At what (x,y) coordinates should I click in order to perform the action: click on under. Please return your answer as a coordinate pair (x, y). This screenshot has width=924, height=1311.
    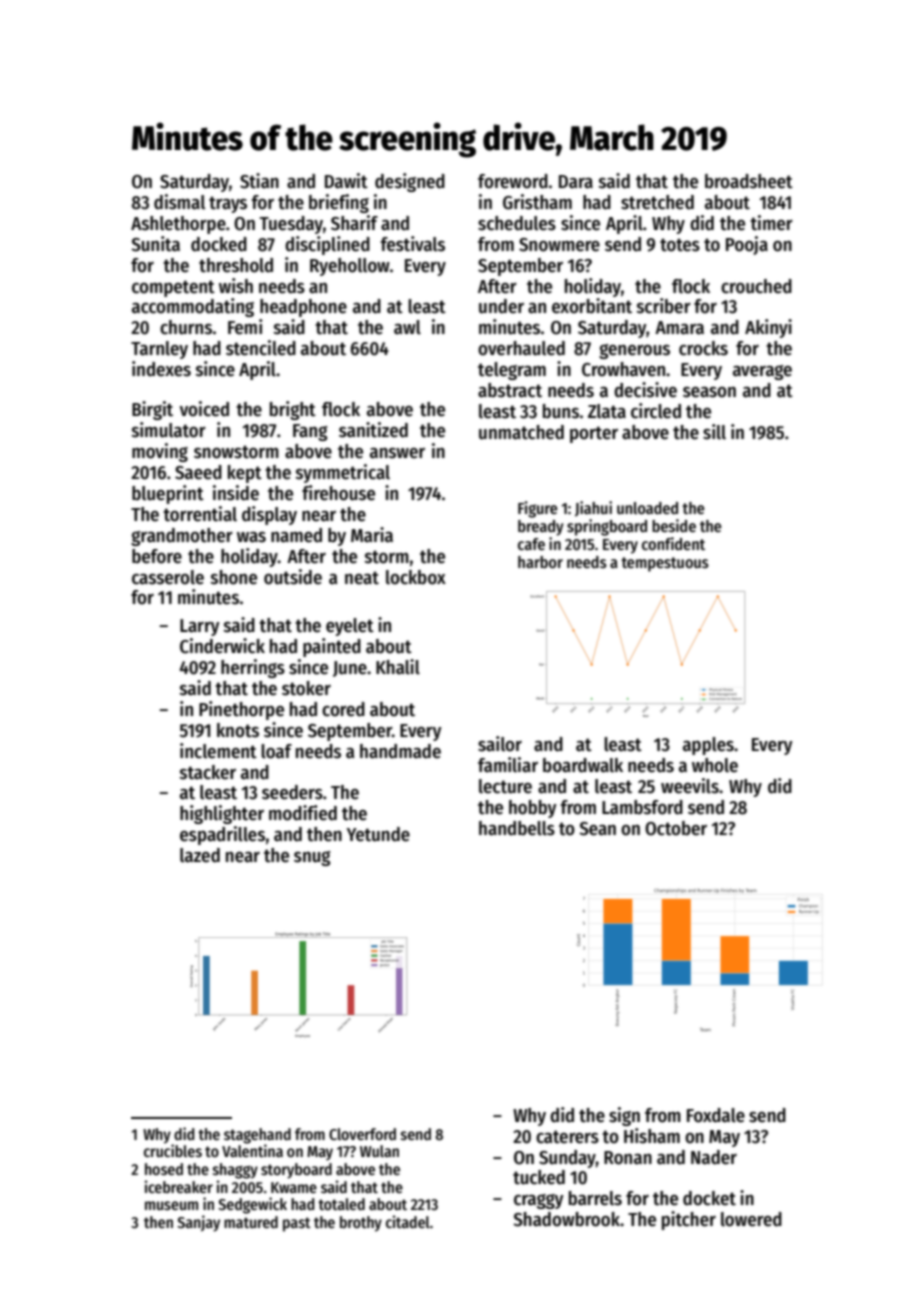
    Looking at the image, I should click on (501, 306).
